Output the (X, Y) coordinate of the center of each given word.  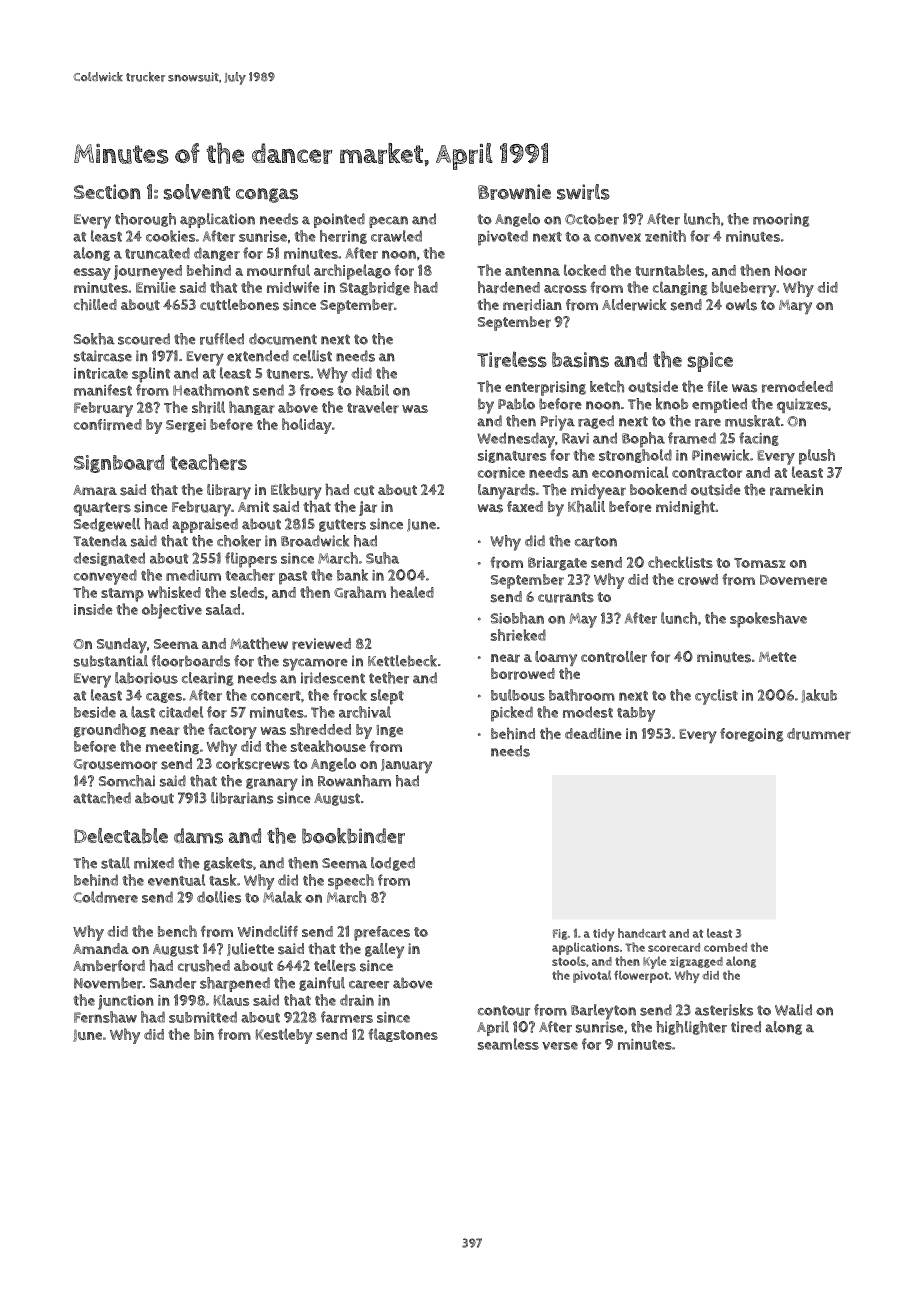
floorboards (190, 661)
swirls (583, 192)
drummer (819, 734)
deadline (593, 733)
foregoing (752, 735)
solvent (196, 192)
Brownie (514, 192)
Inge (389, 731)
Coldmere (105, 897)
